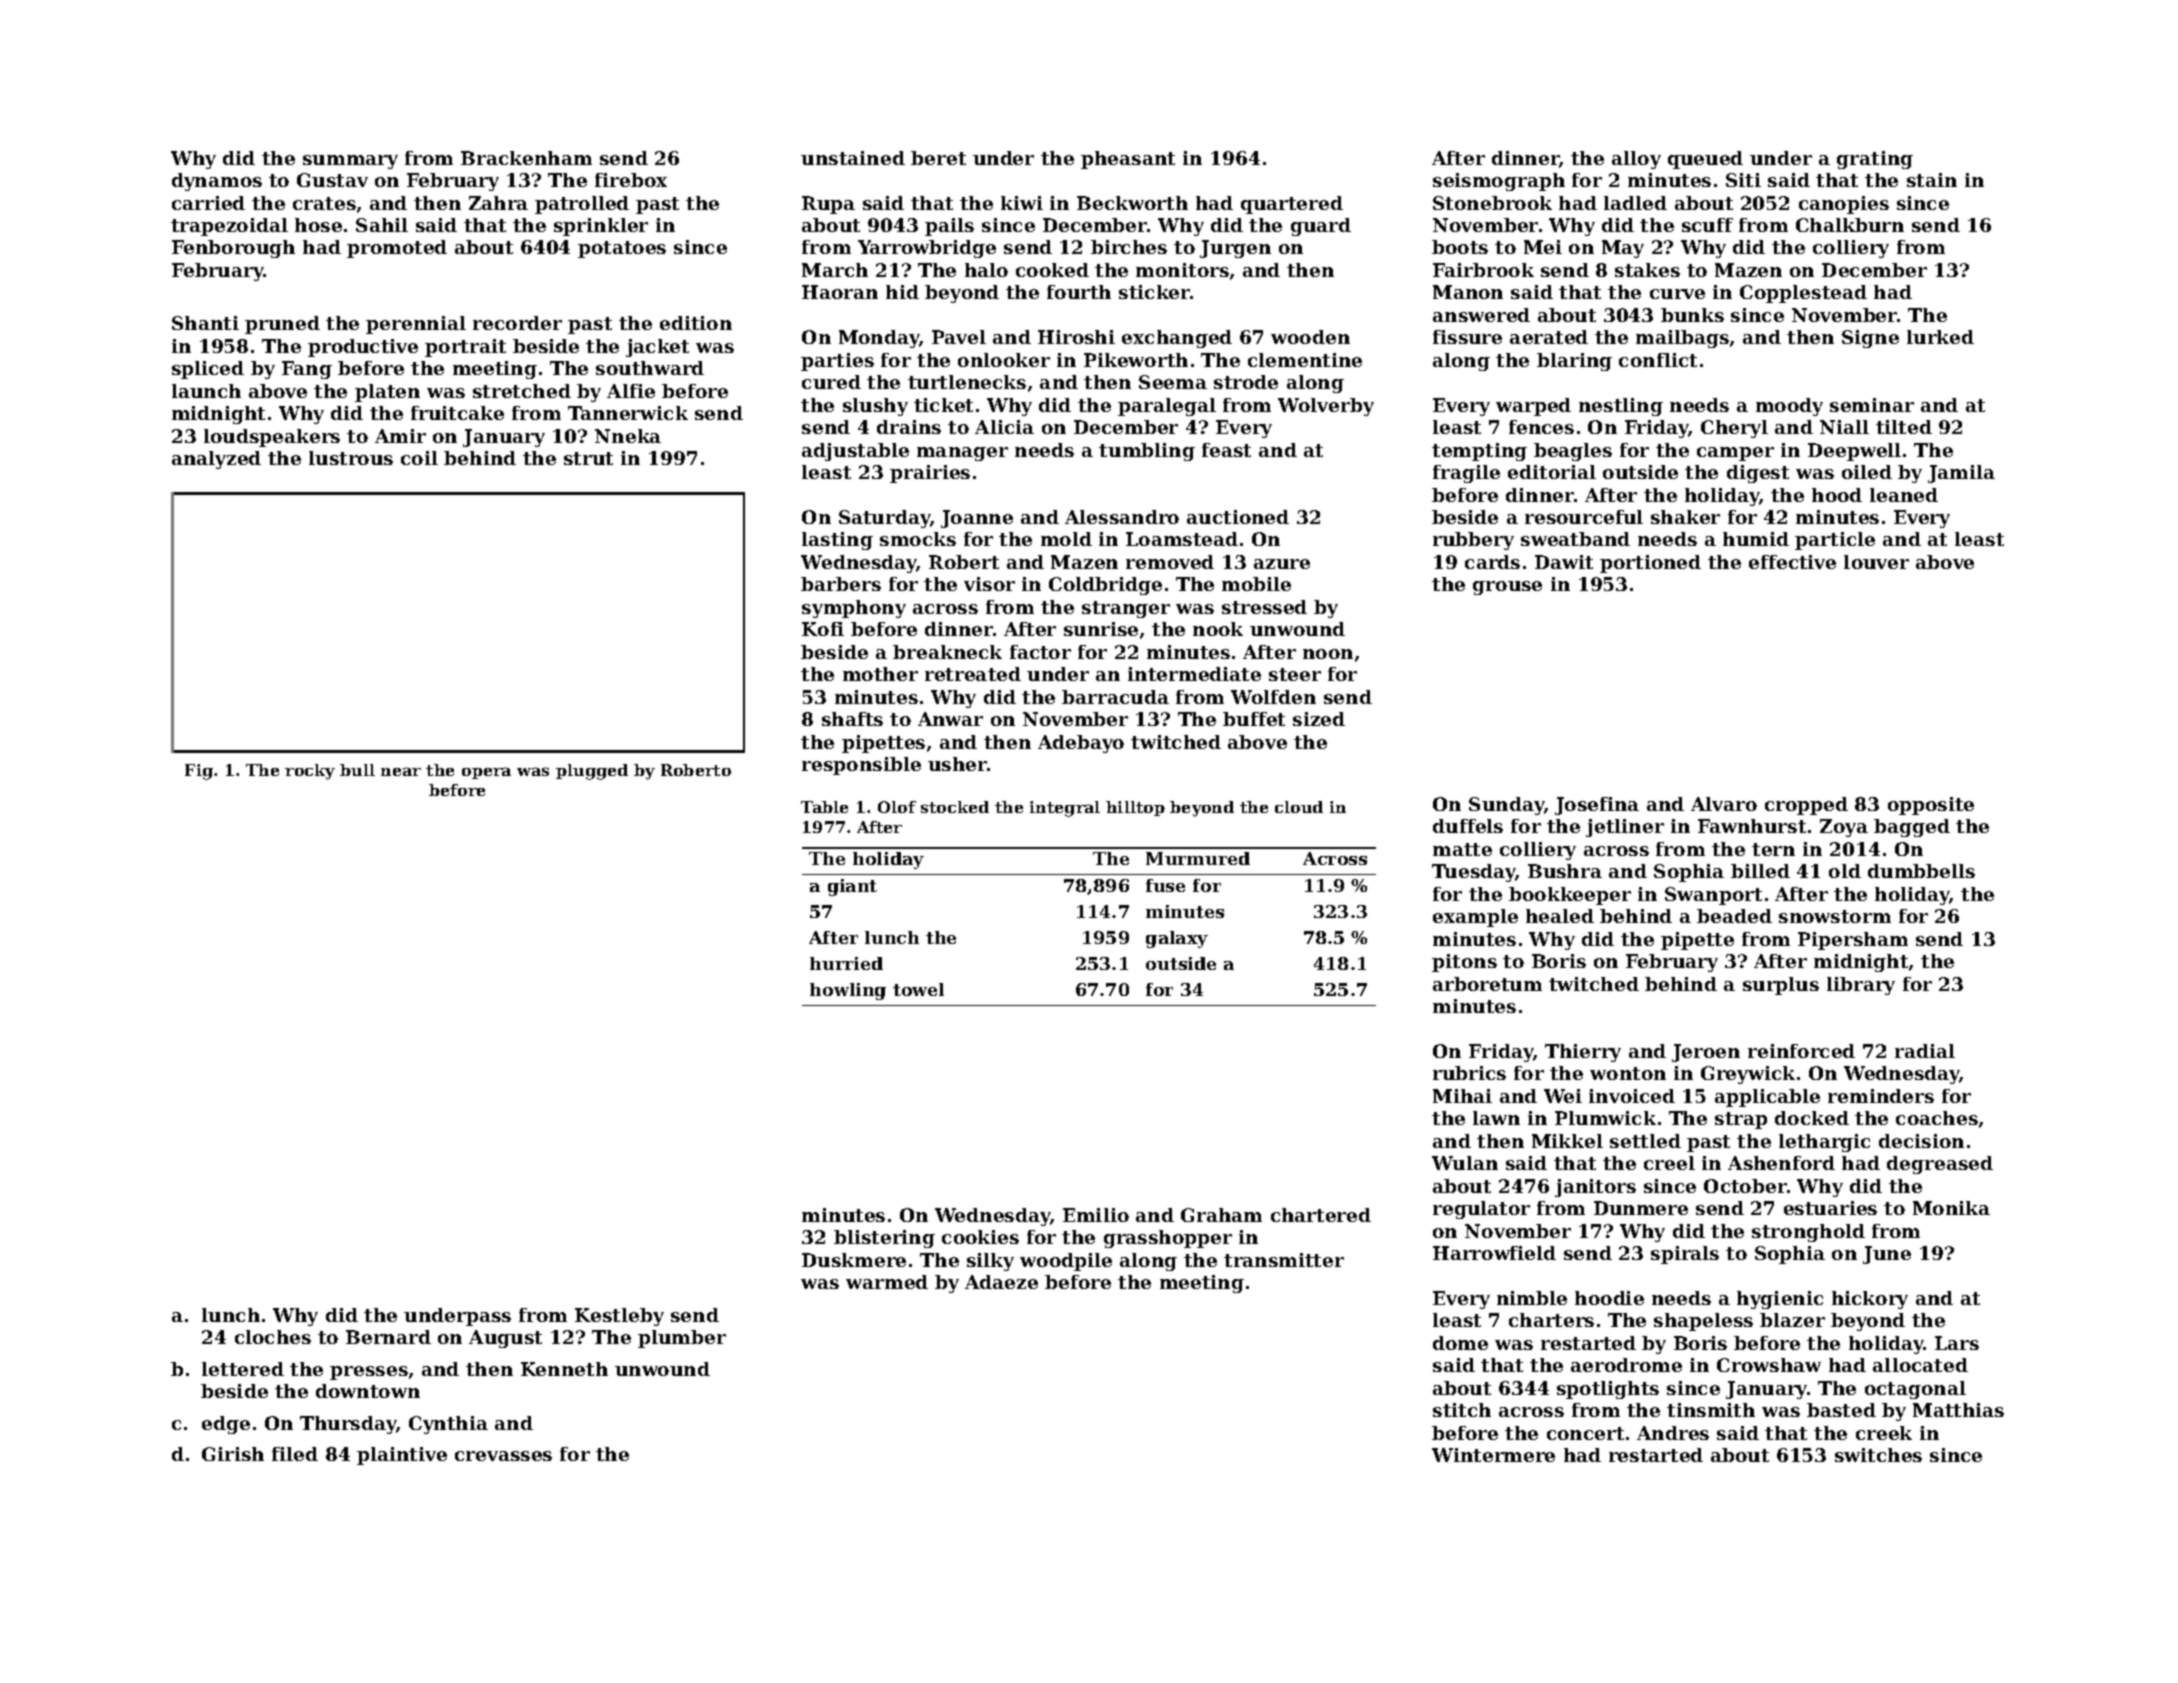 The width and height of the screenshot is (2178, 1683). Describe the element at coordinates (273, 1337) in the screenshot. I see `cloches` at that location.
